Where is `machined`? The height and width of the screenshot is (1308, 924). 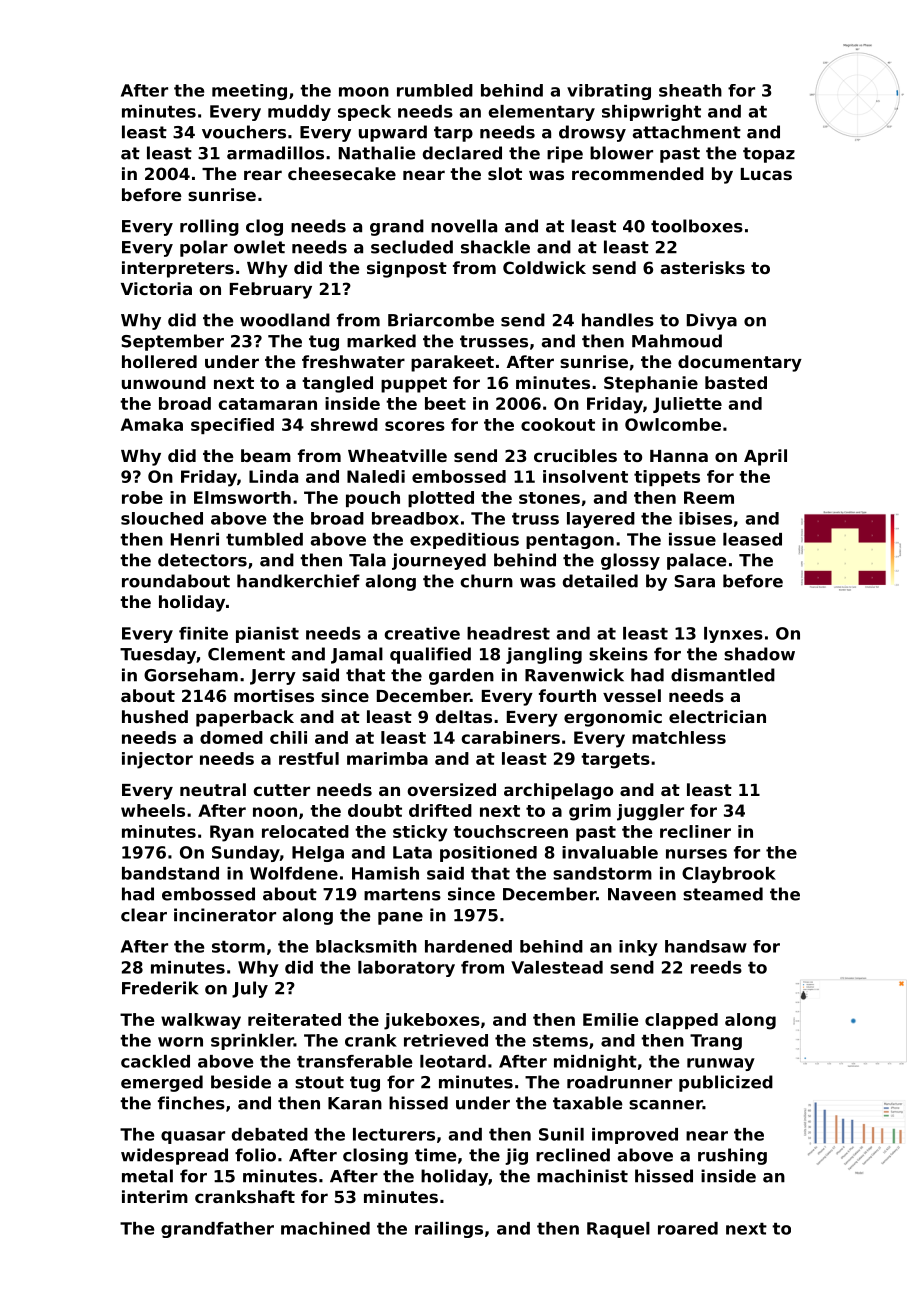 machined is located at coordinates (325, 1228).
